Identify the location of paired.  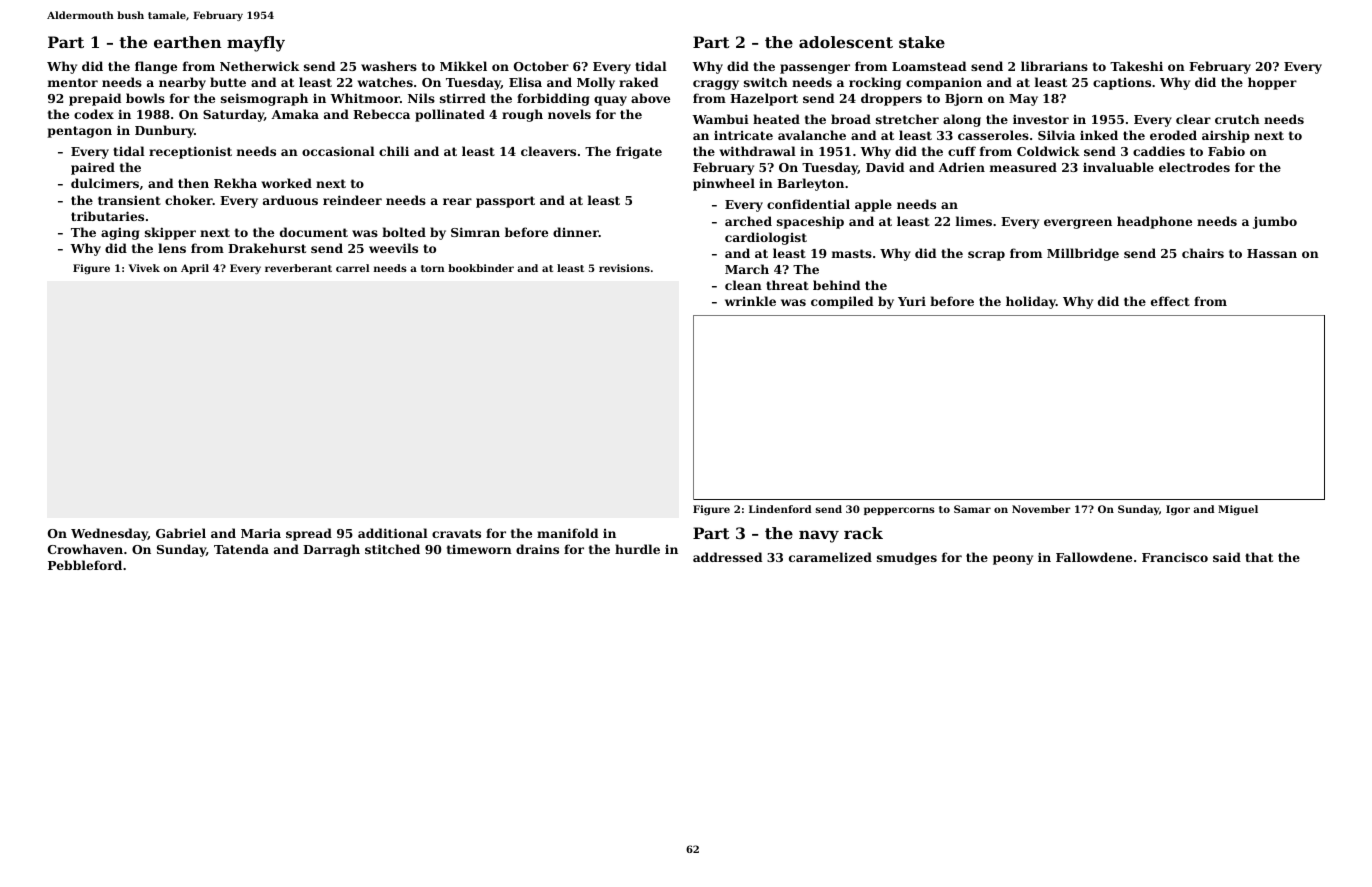
(93, 168).
